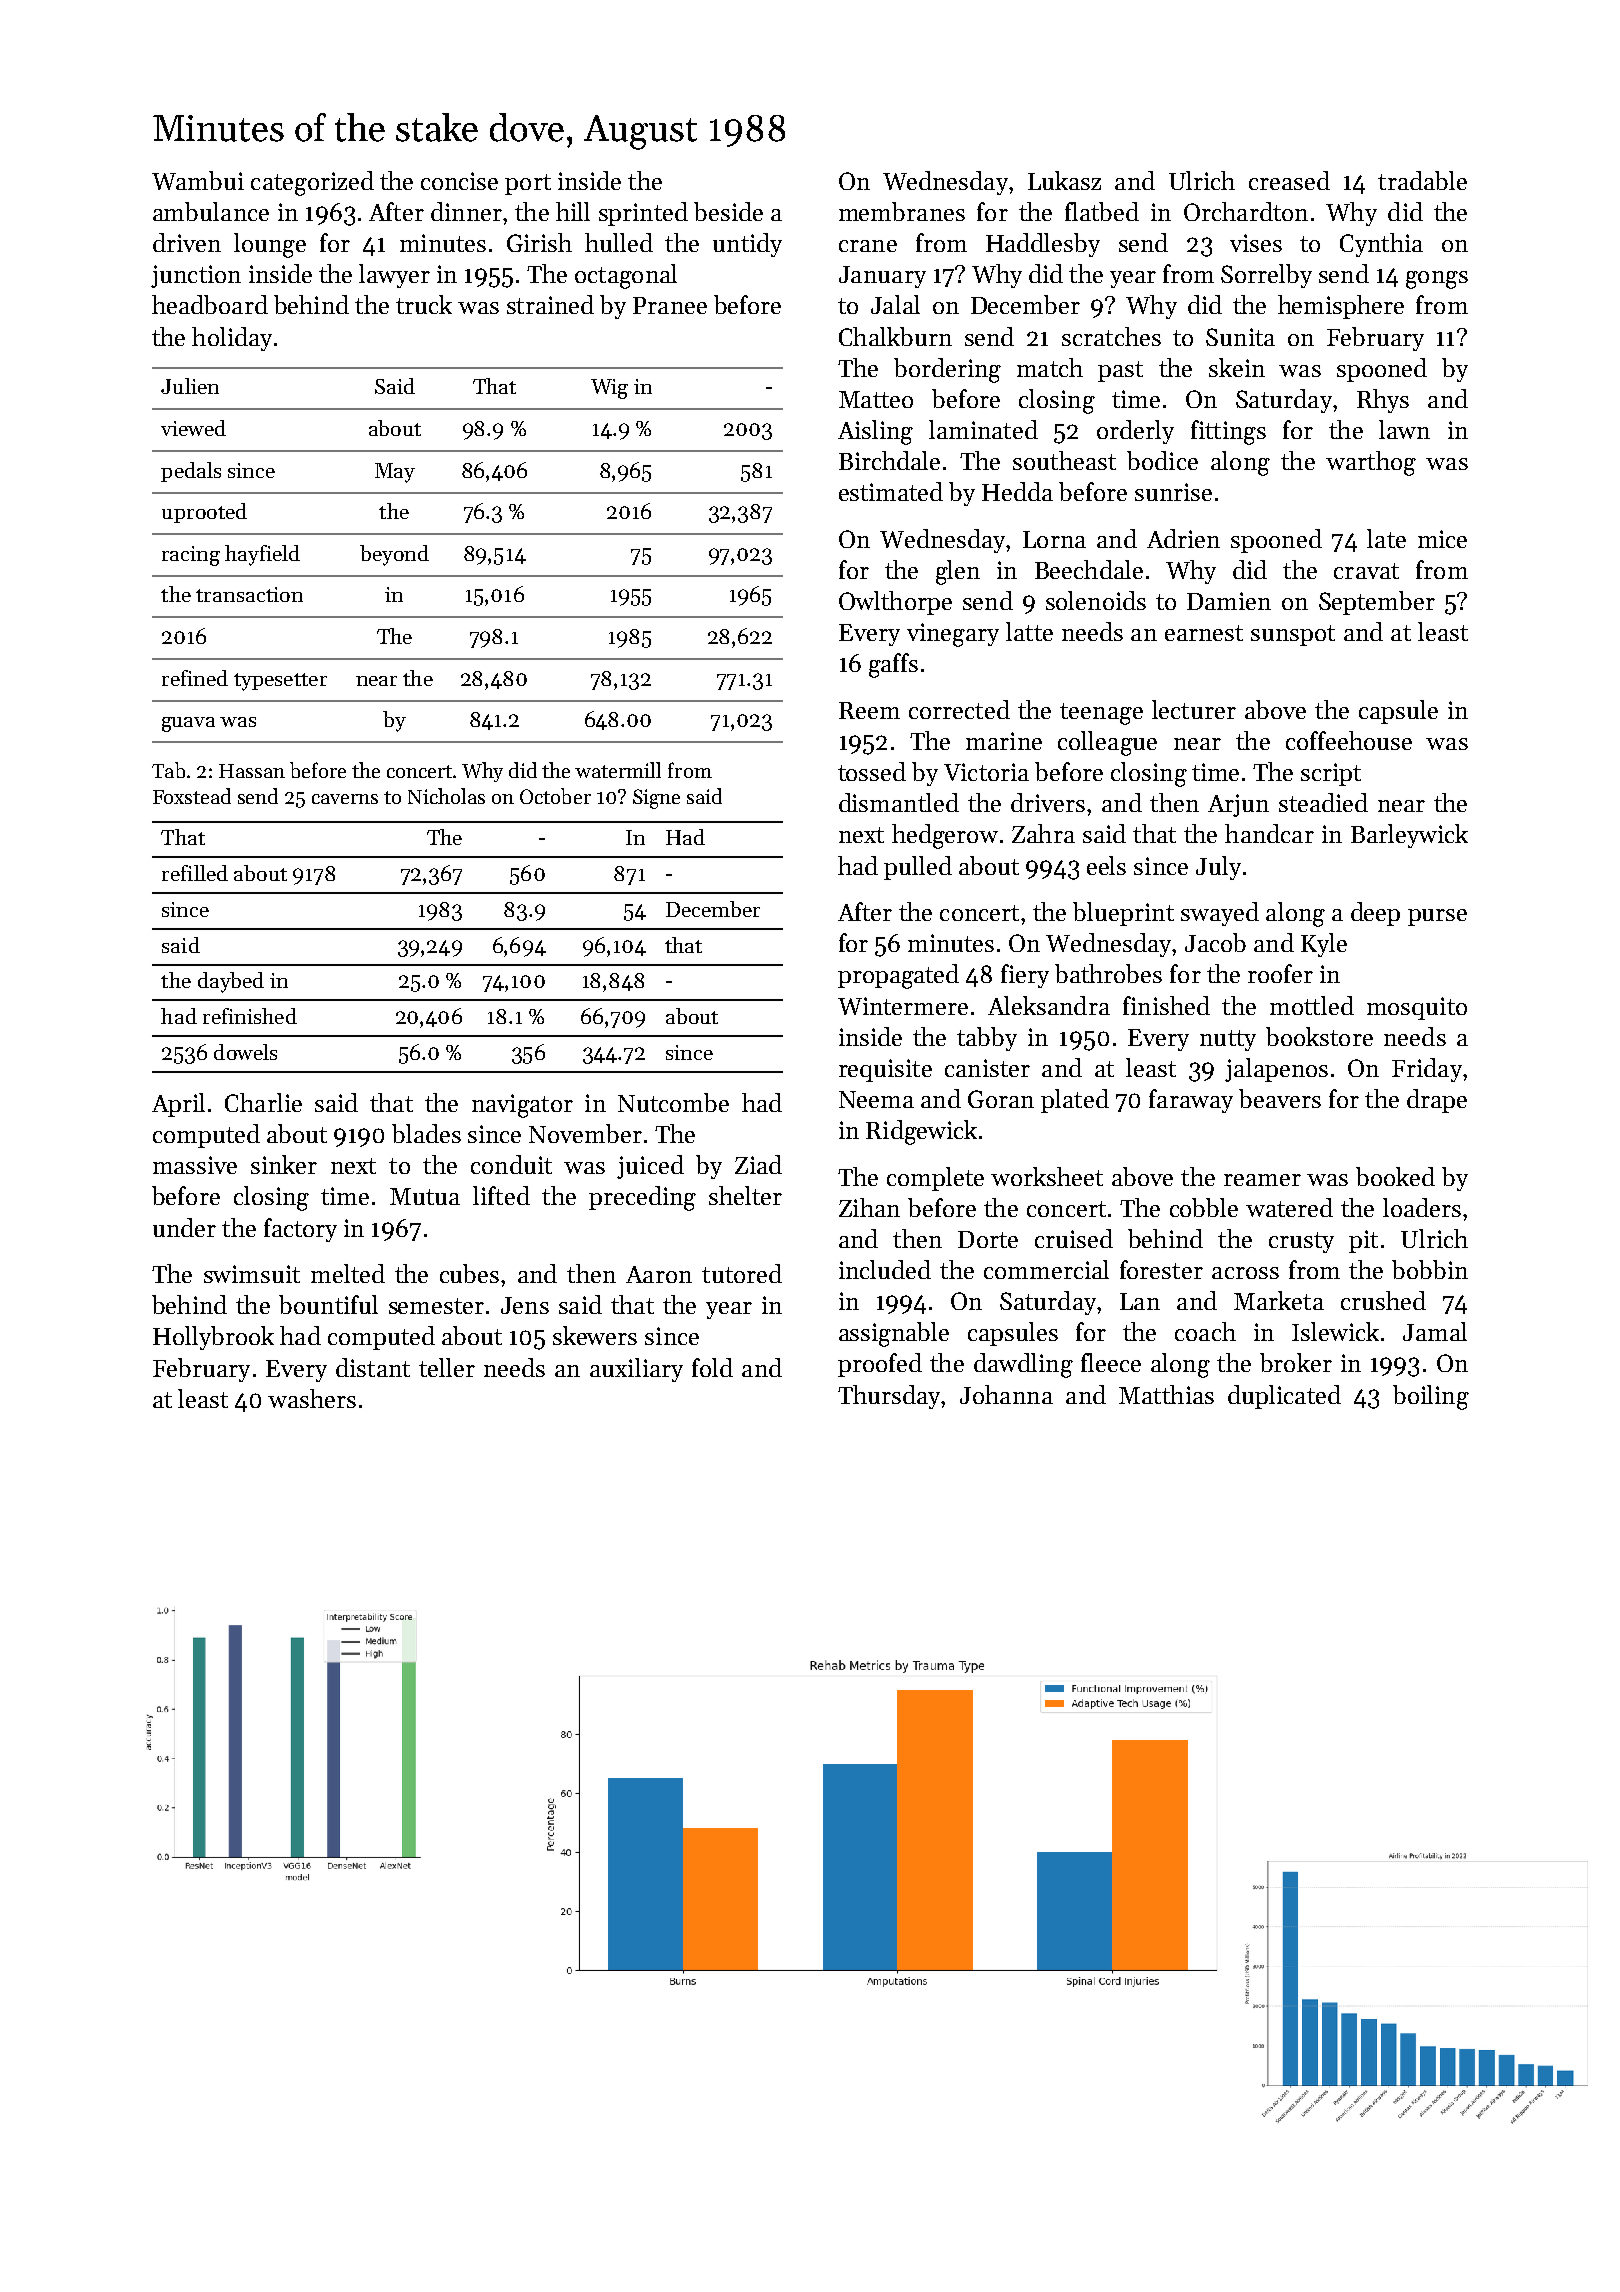 The width and height of the document is (1620, 2292). What do you see at coordinates (1422, 180) in the document?
I see `tradable` at bounding box center [1422, 180].
